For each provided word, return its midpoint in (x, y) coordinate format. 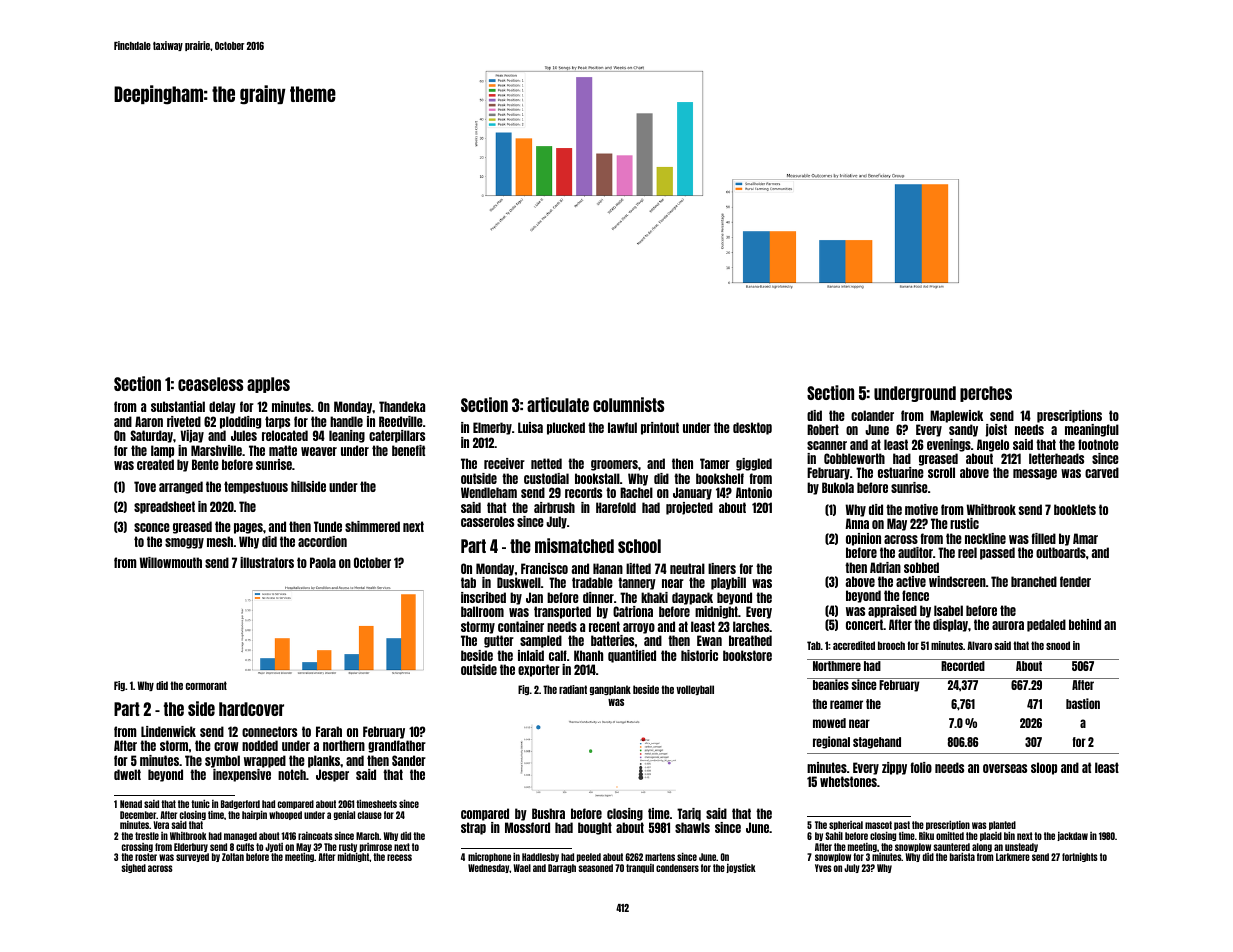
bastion (1083, 703)
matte (283, 450)
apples (268, 385)
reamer (846, 704)
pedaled (1046, 625)
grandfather (397, 746)
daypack (692, 598)
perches (986, 394)
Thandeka (402, 406)
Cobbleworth (854, 458)
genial (344, 815)
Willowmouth (170, 562)
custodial (546, 478)
